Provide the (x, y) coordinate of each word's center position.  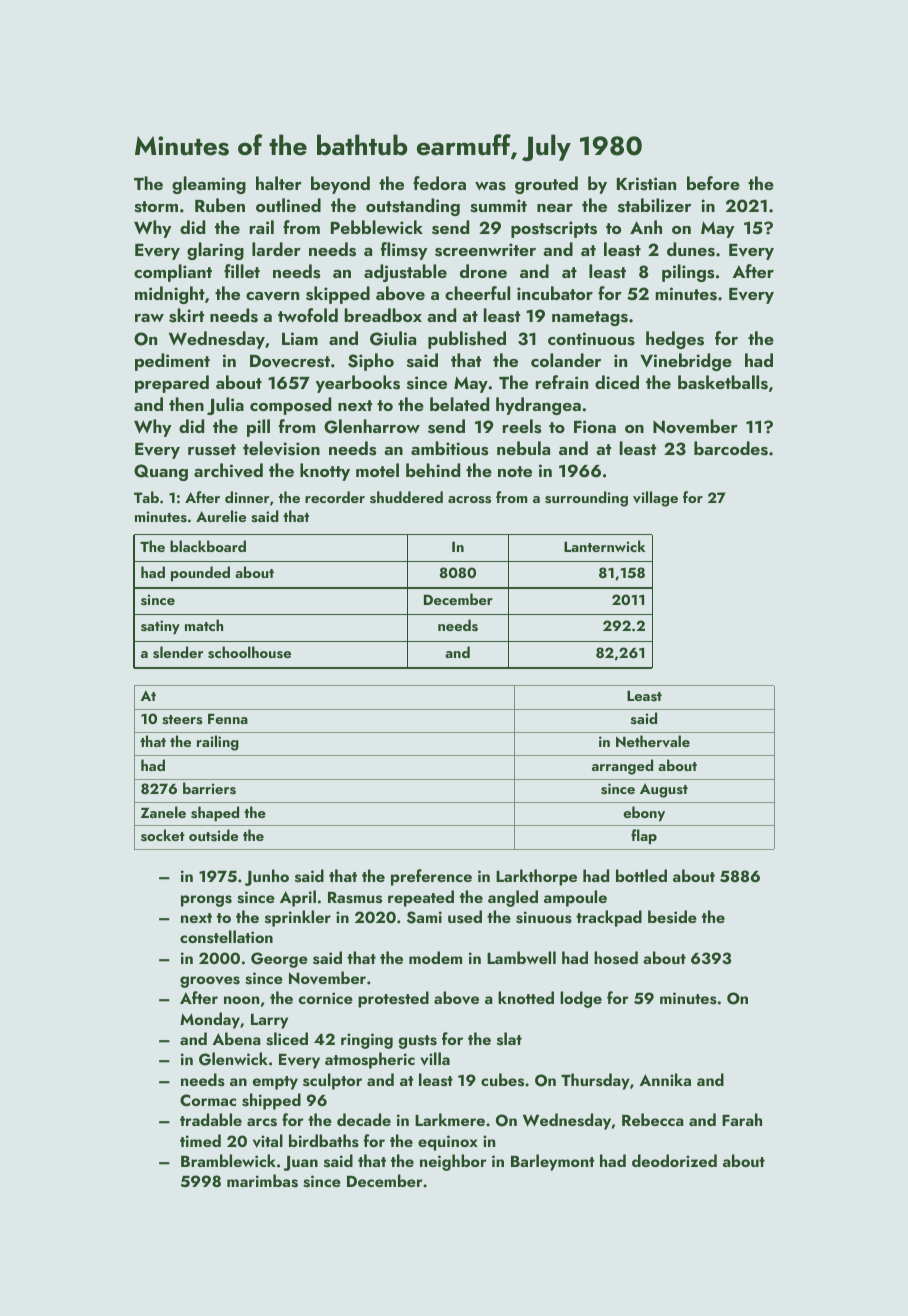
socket (163, 835)
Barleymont (553, 1162)
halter (279, 183)
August (664, 790)
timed (200, 1140)
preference (431, 877)
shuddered (406, 497)
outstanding (413, 207)
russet (212, 450)
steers (182, 720)
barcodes (731, 448)
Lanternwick (604, 546)
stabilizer (654, 205)
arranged (622, 767)
